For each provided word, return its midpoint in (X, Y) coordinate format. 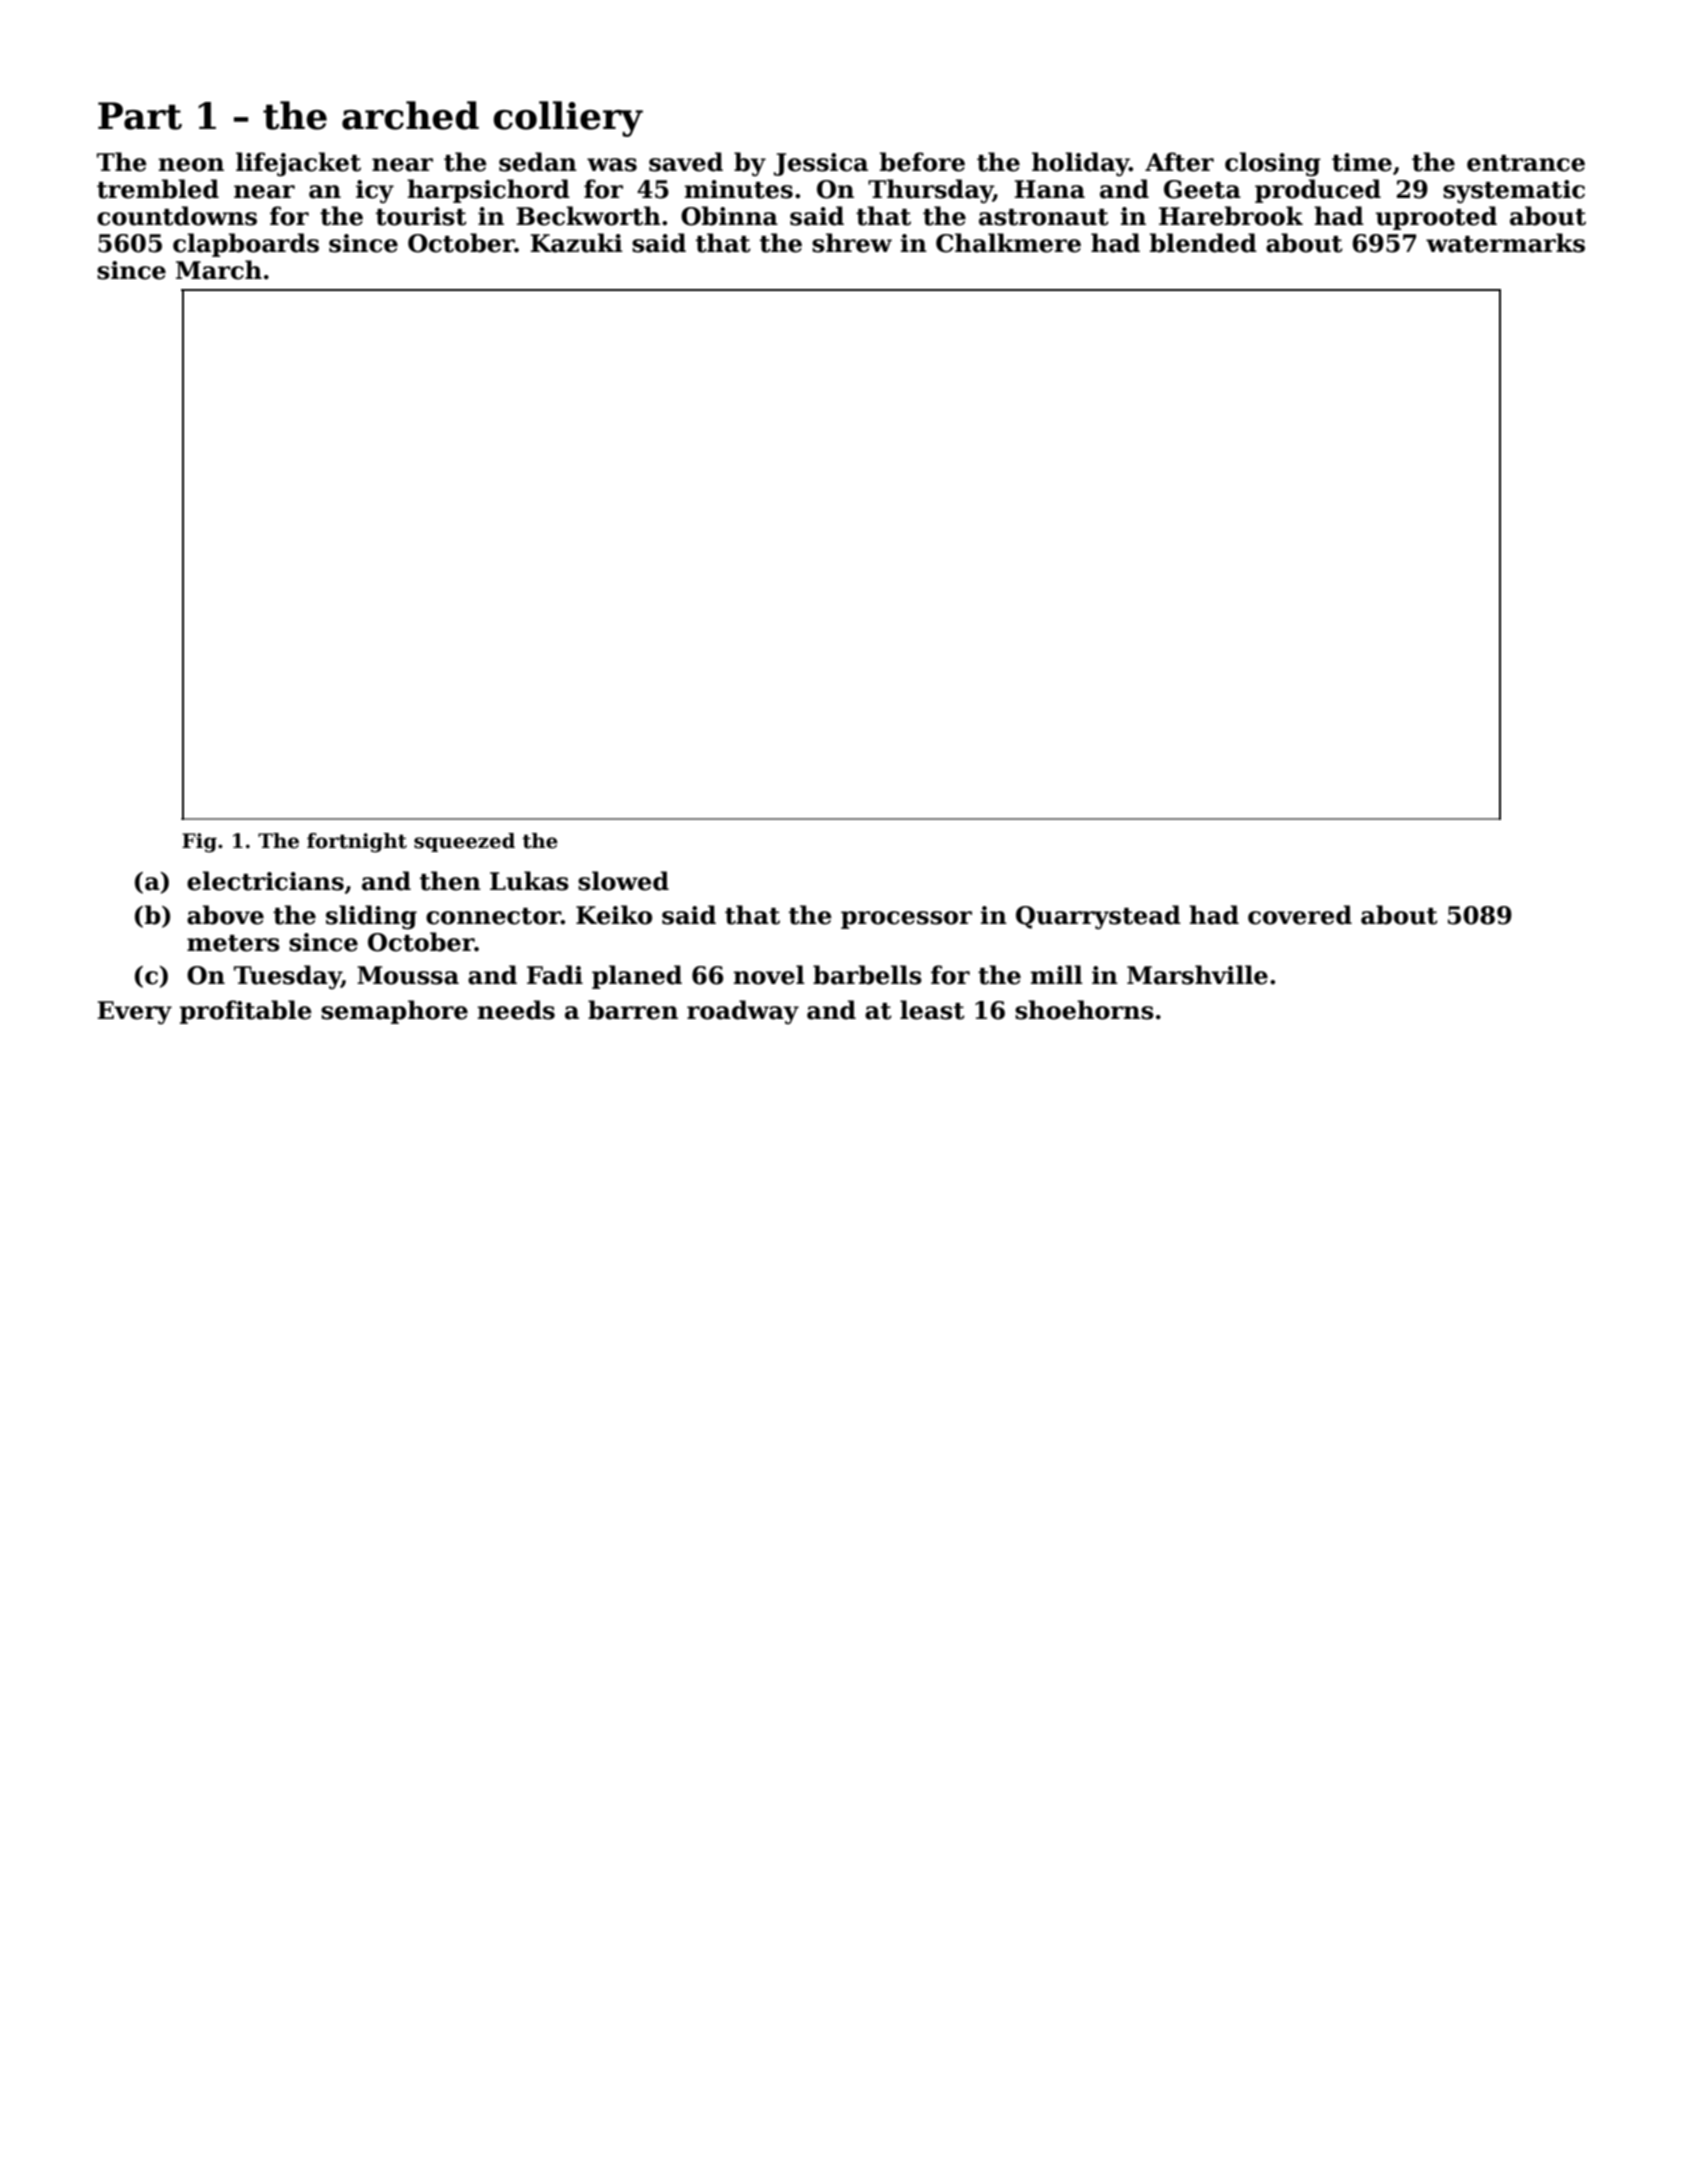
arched (410, 115)
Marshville (1197, 975)
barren (633, 1010)
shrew (852, 243)
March (219, 270)
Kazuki (576, 243)
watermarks (1505, 243)
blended (1203, 243)
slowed (623, 881)
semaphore (394, 1012)
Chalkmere (1008, 243)
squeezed (464, 842)
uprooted (1436, 218)
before (922, 162)
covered (1300, 915)
